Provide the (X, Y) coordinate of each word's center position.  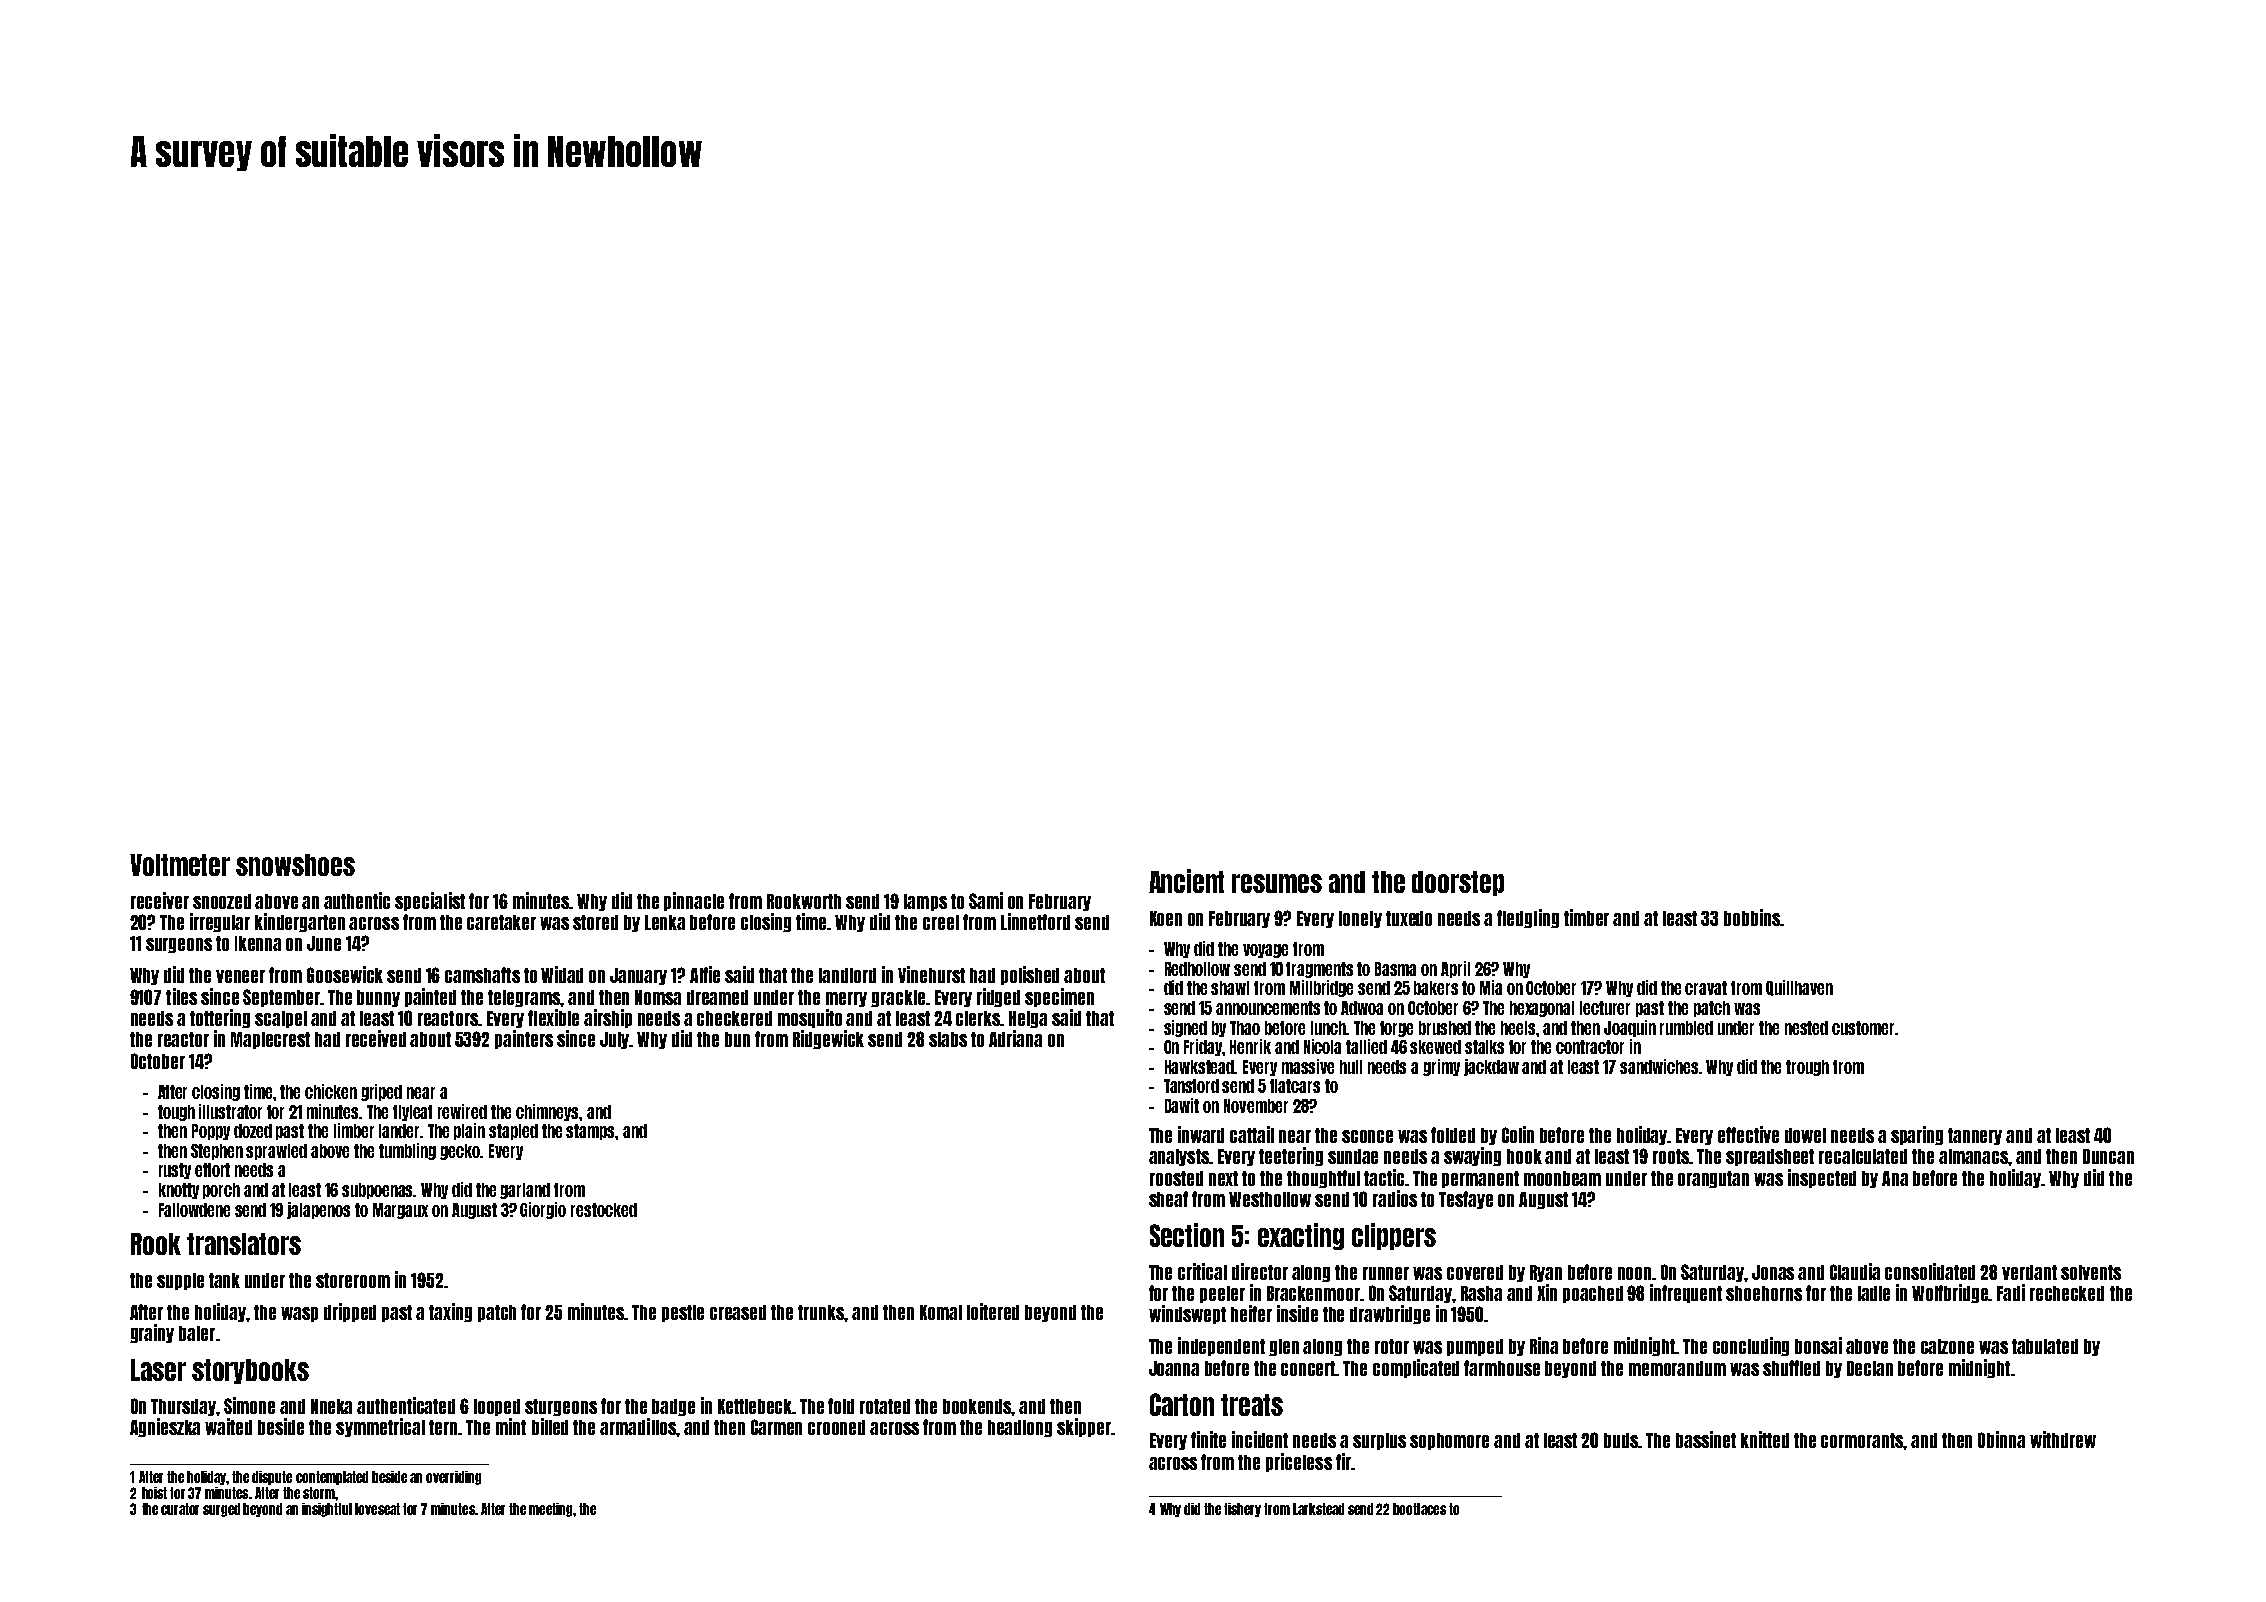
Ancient (1186, 881)
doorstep (1458, 883)
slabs (948, 1039)
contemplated (332, 1478)
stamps (591, 1132)
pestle (683, 1313)
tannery (1975, 1136)
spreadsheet (1770, 1157)
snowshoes (295, 865)
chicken (331, 1091)
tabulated (2045, 1346)
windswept (1187, 1314)
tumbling (407, 1151)
